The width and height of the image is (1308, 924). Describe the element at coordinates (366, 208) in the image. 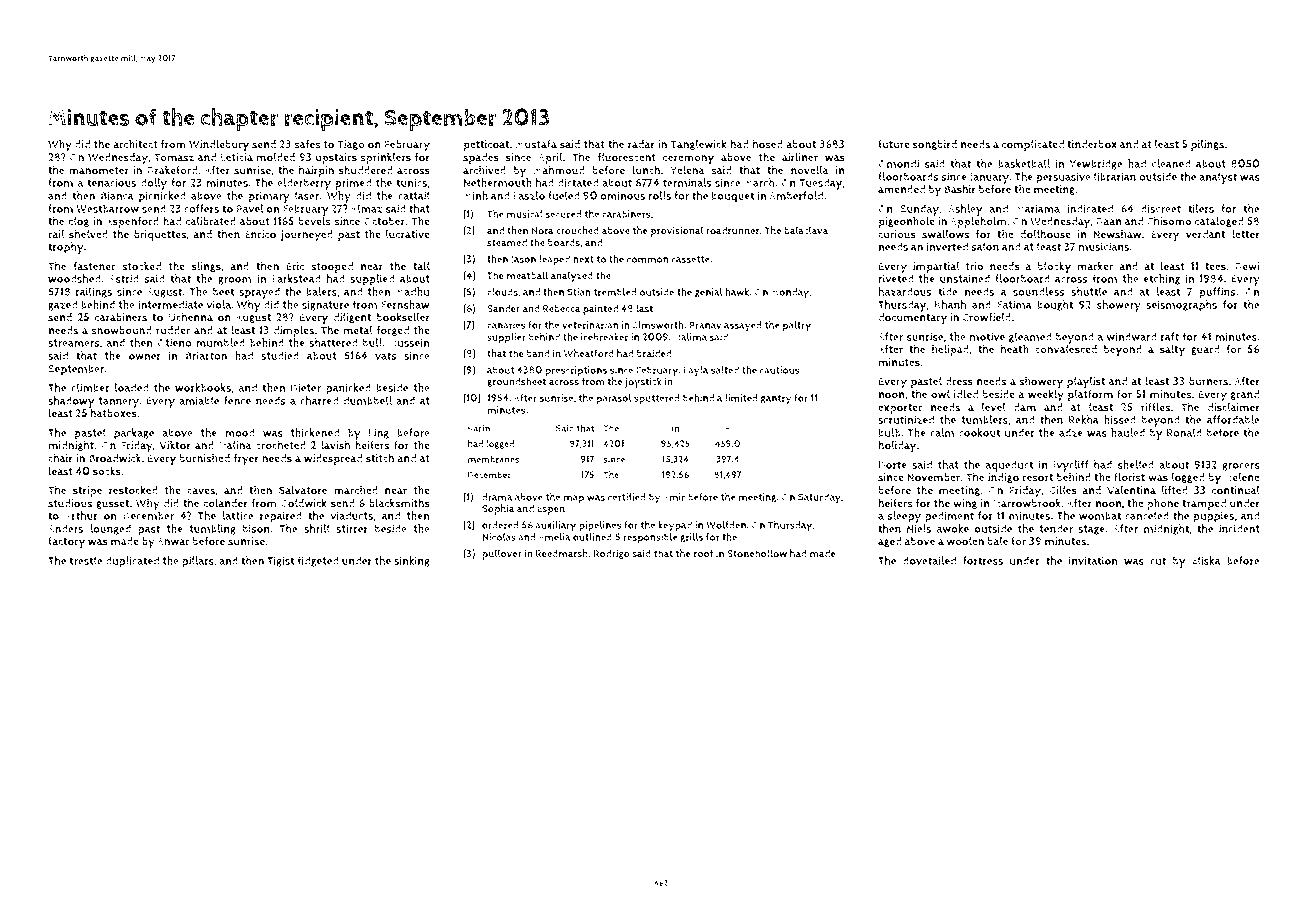

I see `Almaz` at that location.
